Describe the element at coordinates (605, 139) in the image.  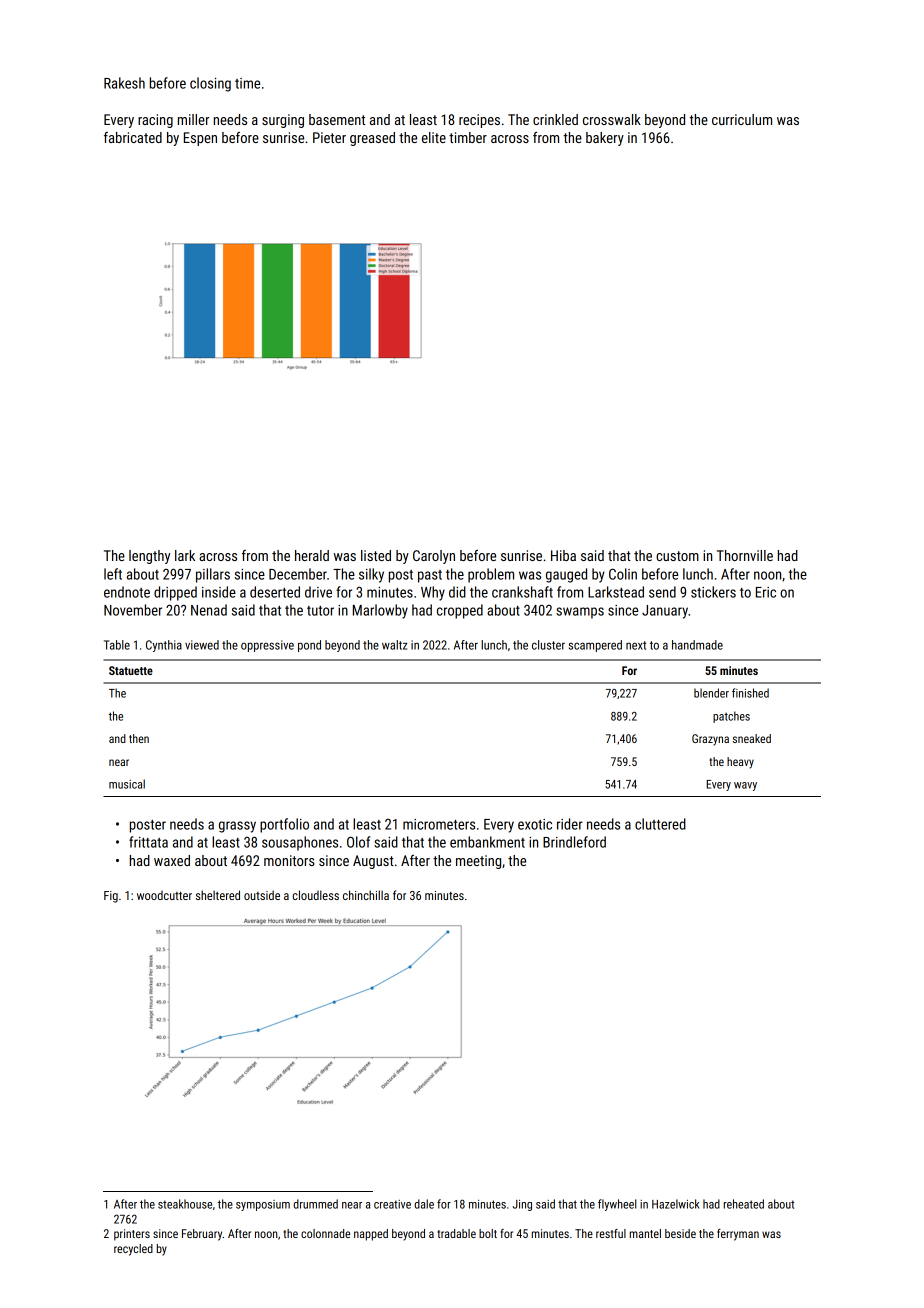
I see `bakery` at that location.
